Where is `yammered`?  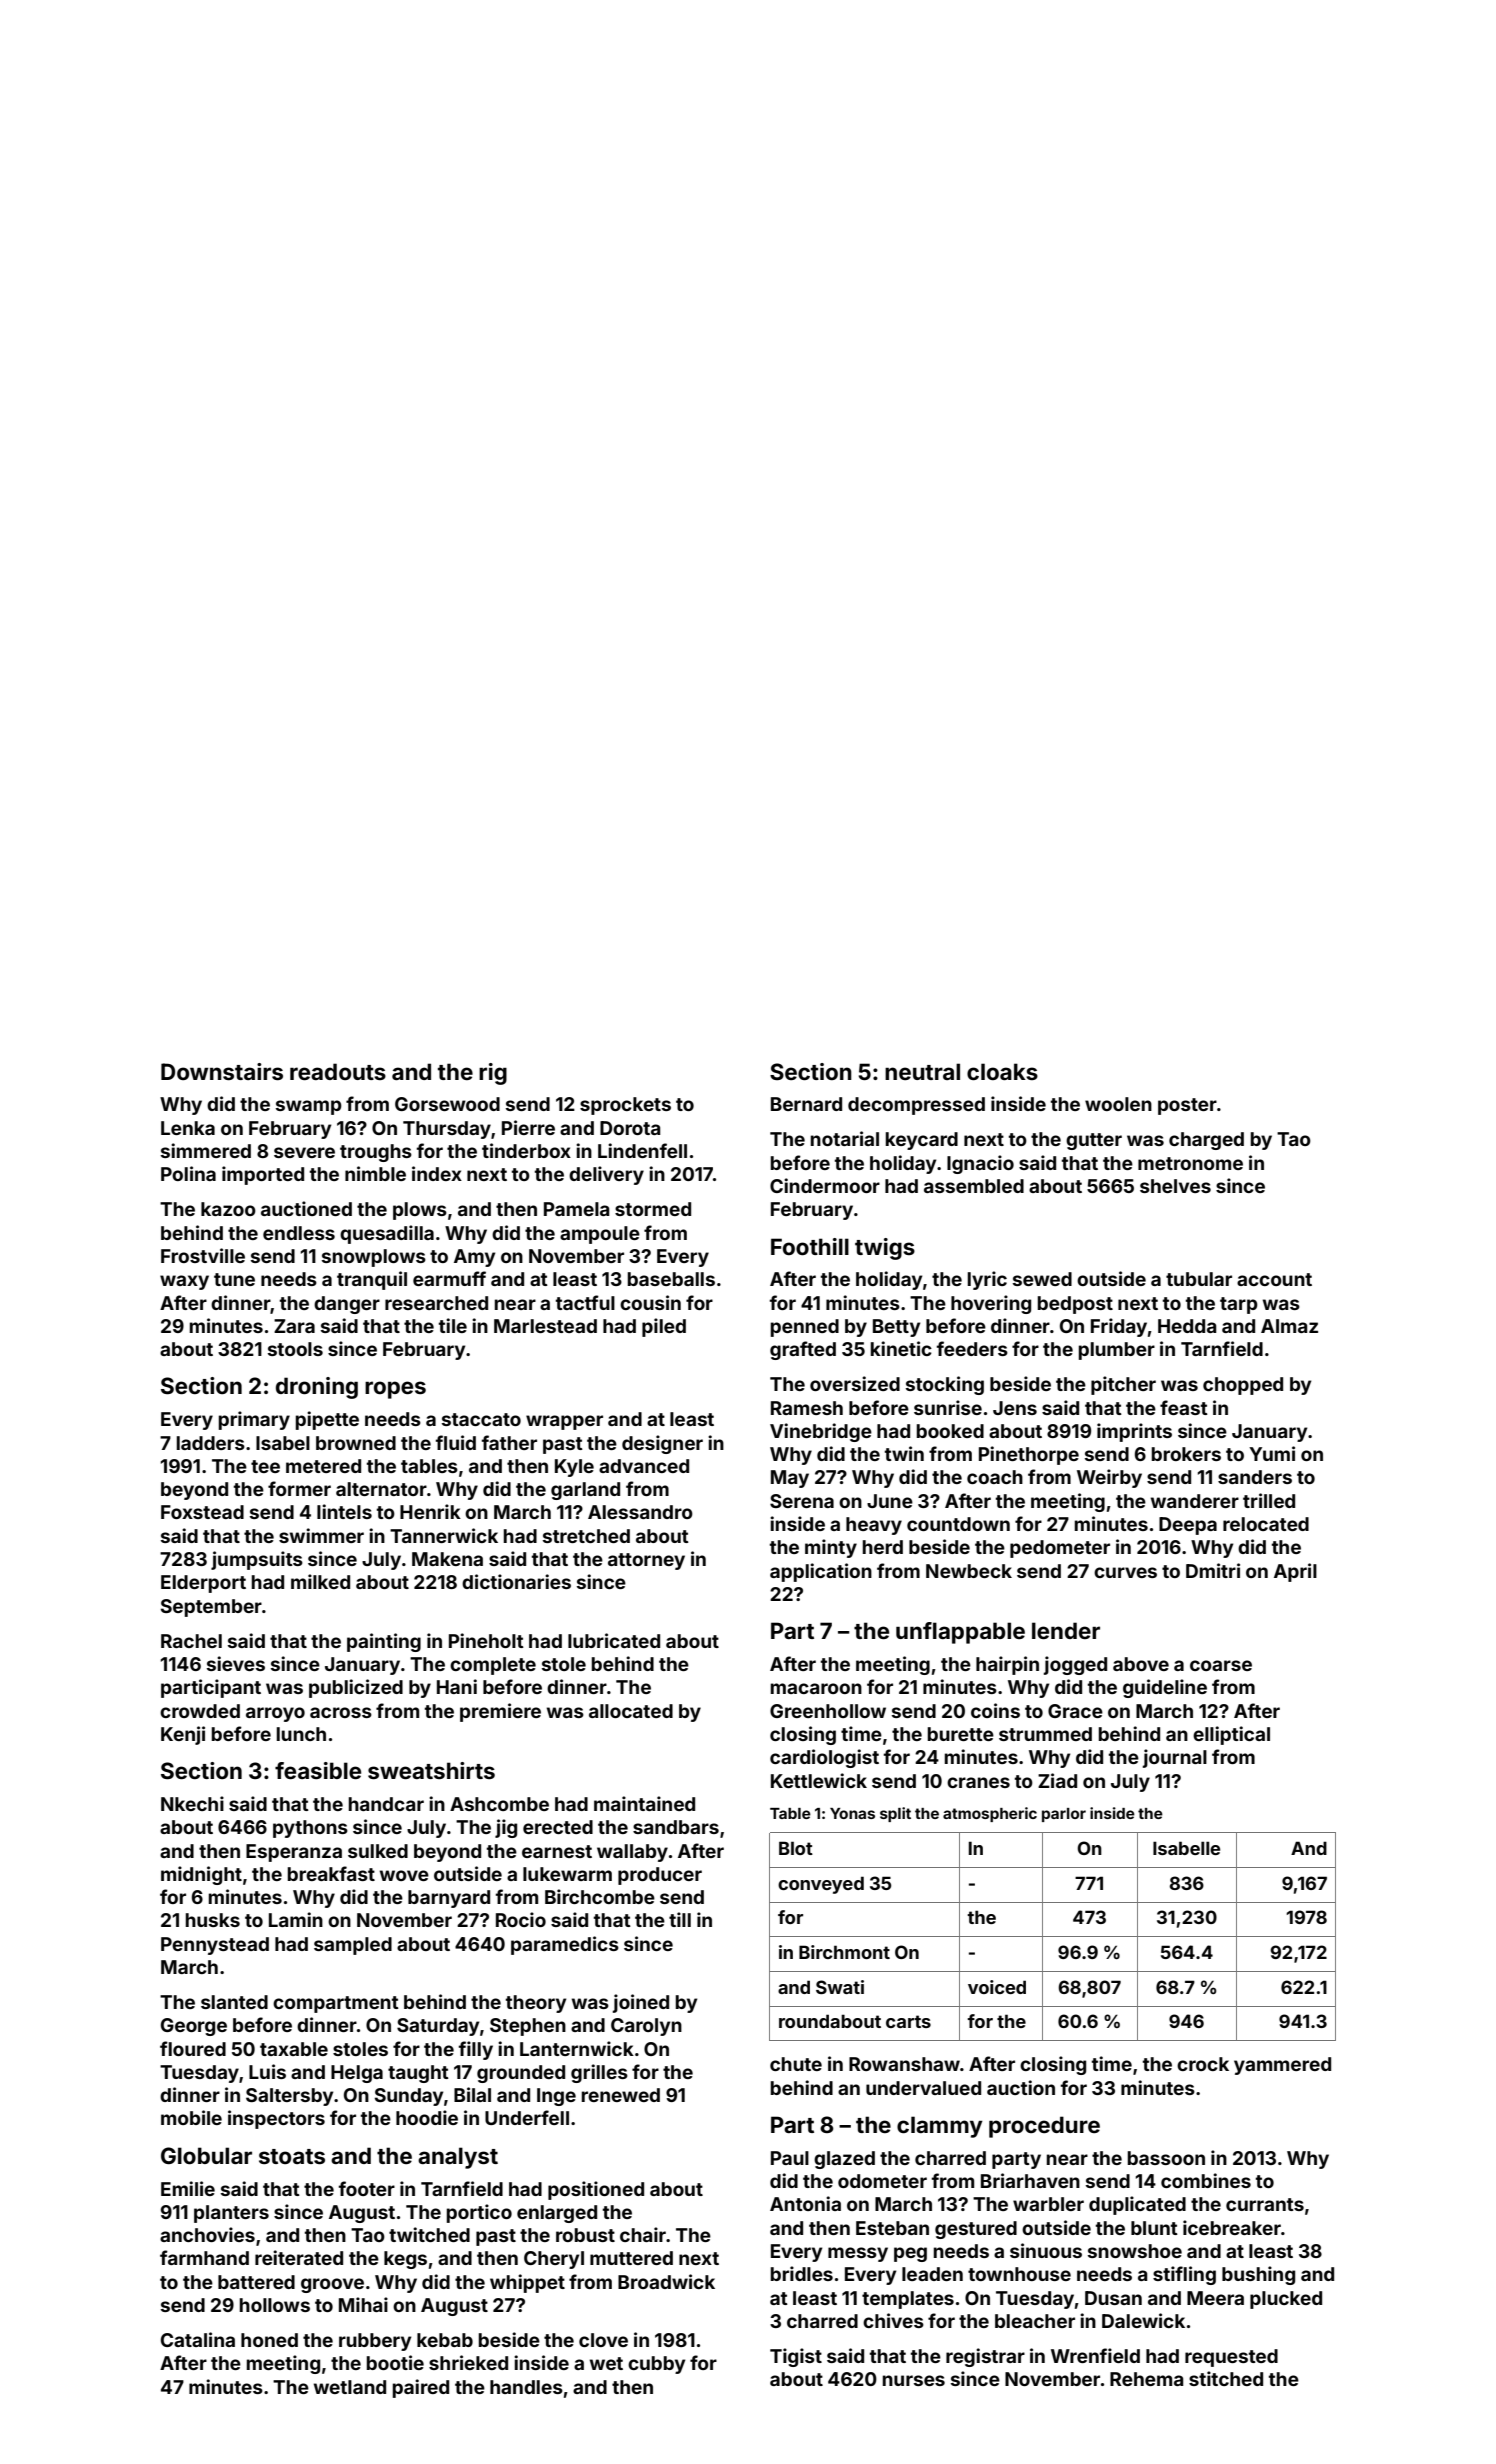 yammered is located at coordinates (1282, 2066).
